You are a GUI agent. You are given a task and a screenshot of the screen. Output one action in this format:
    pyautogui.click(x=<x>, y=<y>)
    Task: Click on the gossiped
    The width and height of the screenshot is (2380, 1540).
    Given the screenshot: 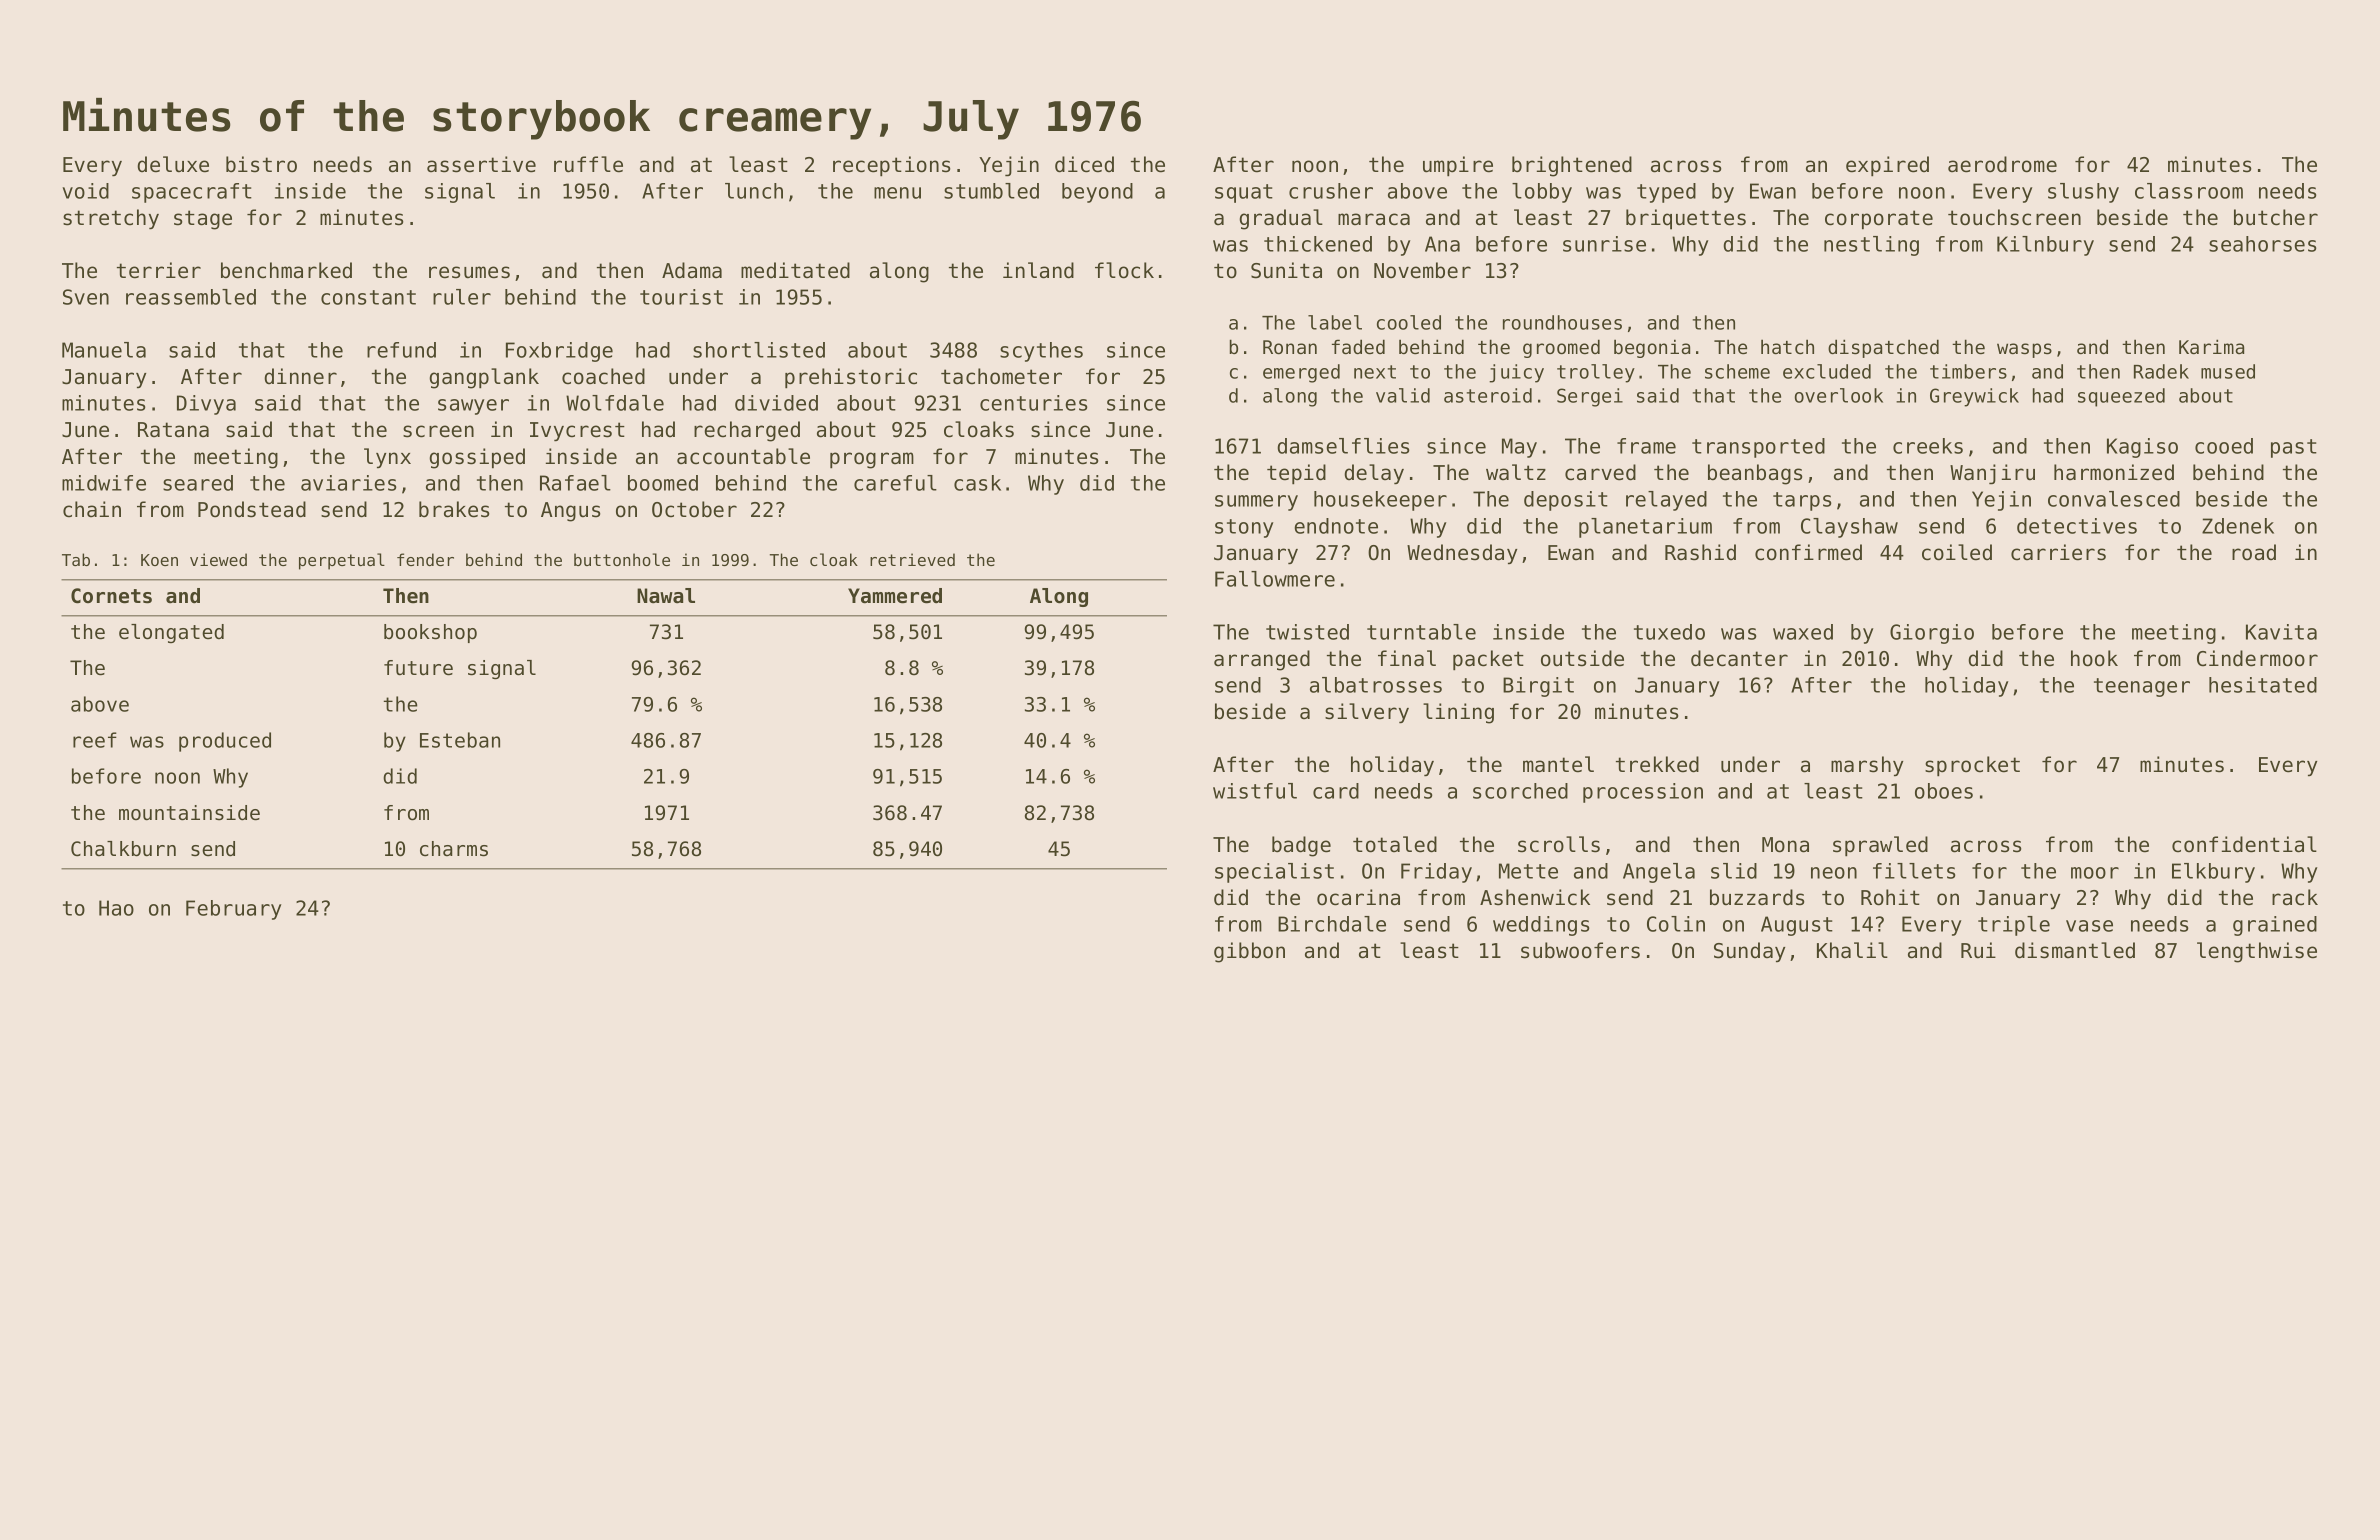 What is the action you would take?
    pyautogui.click(x=477, y=458)
